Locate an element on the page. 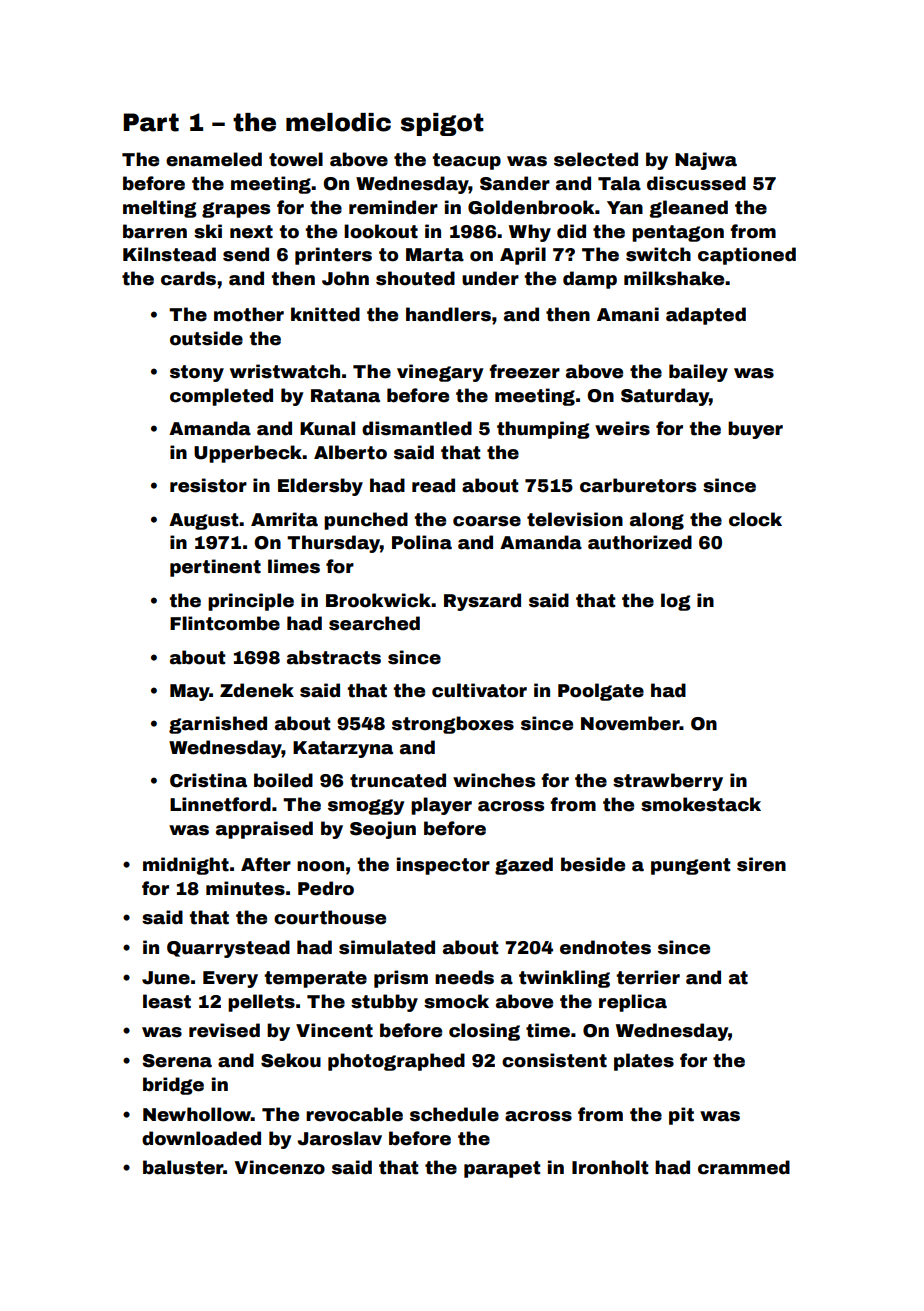 This image has width=924, height=1311. pentagon is located at coordinates (678, 233).
